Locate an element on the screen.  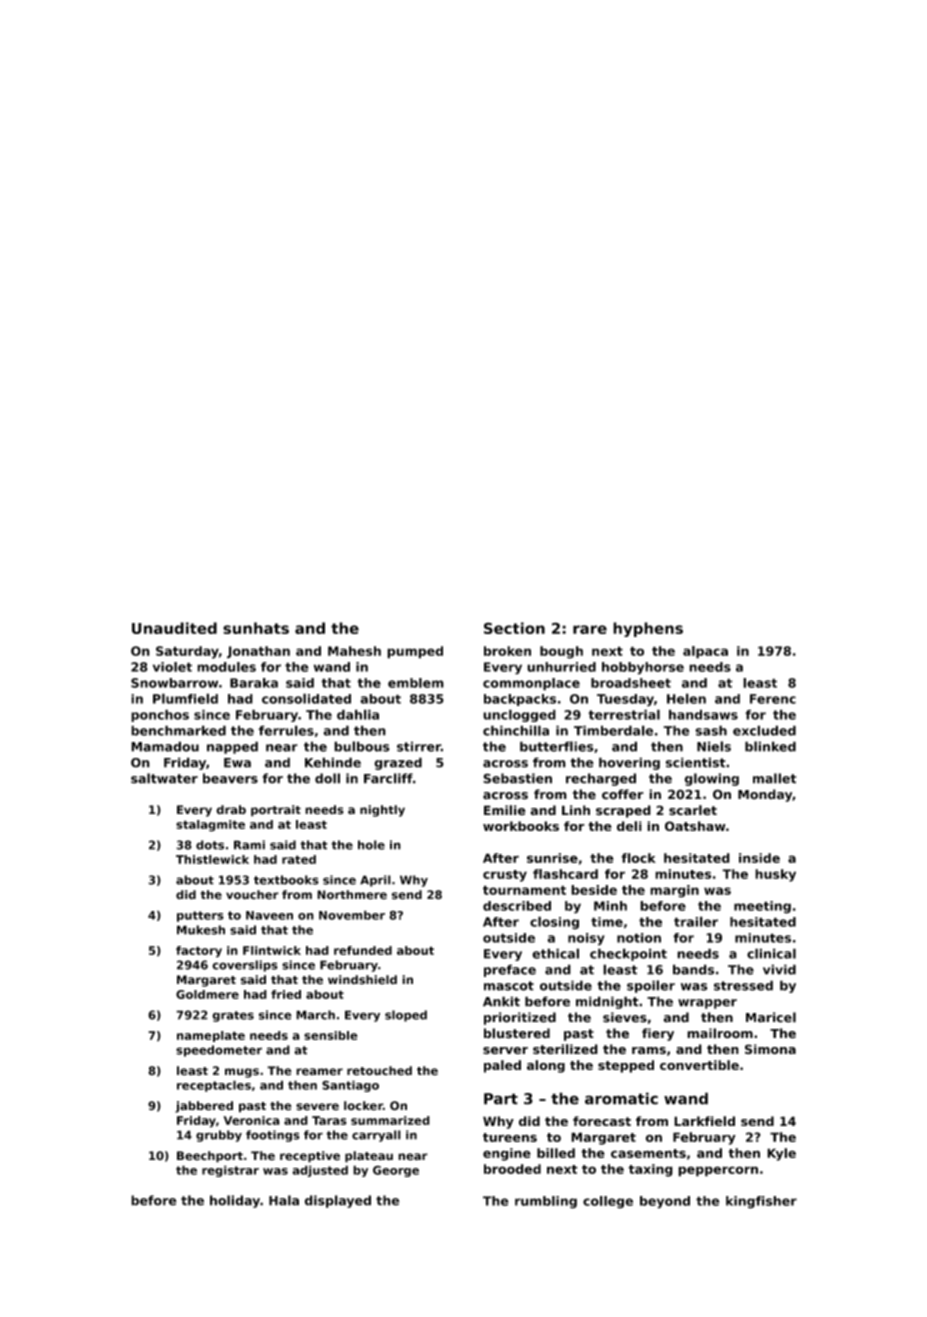
glowing is located at coordinates (711, 779).
